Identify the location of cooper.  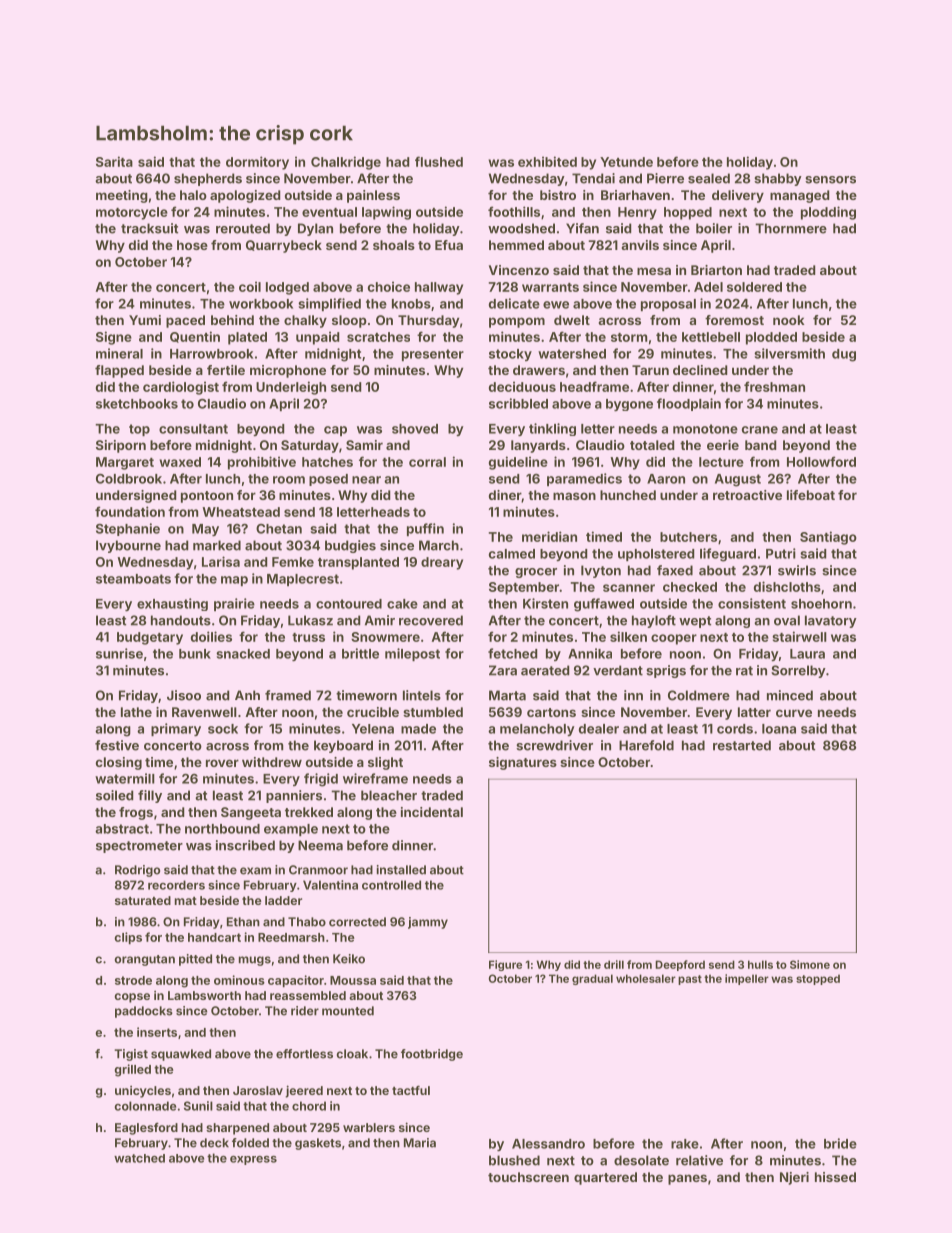
(674, 639).
